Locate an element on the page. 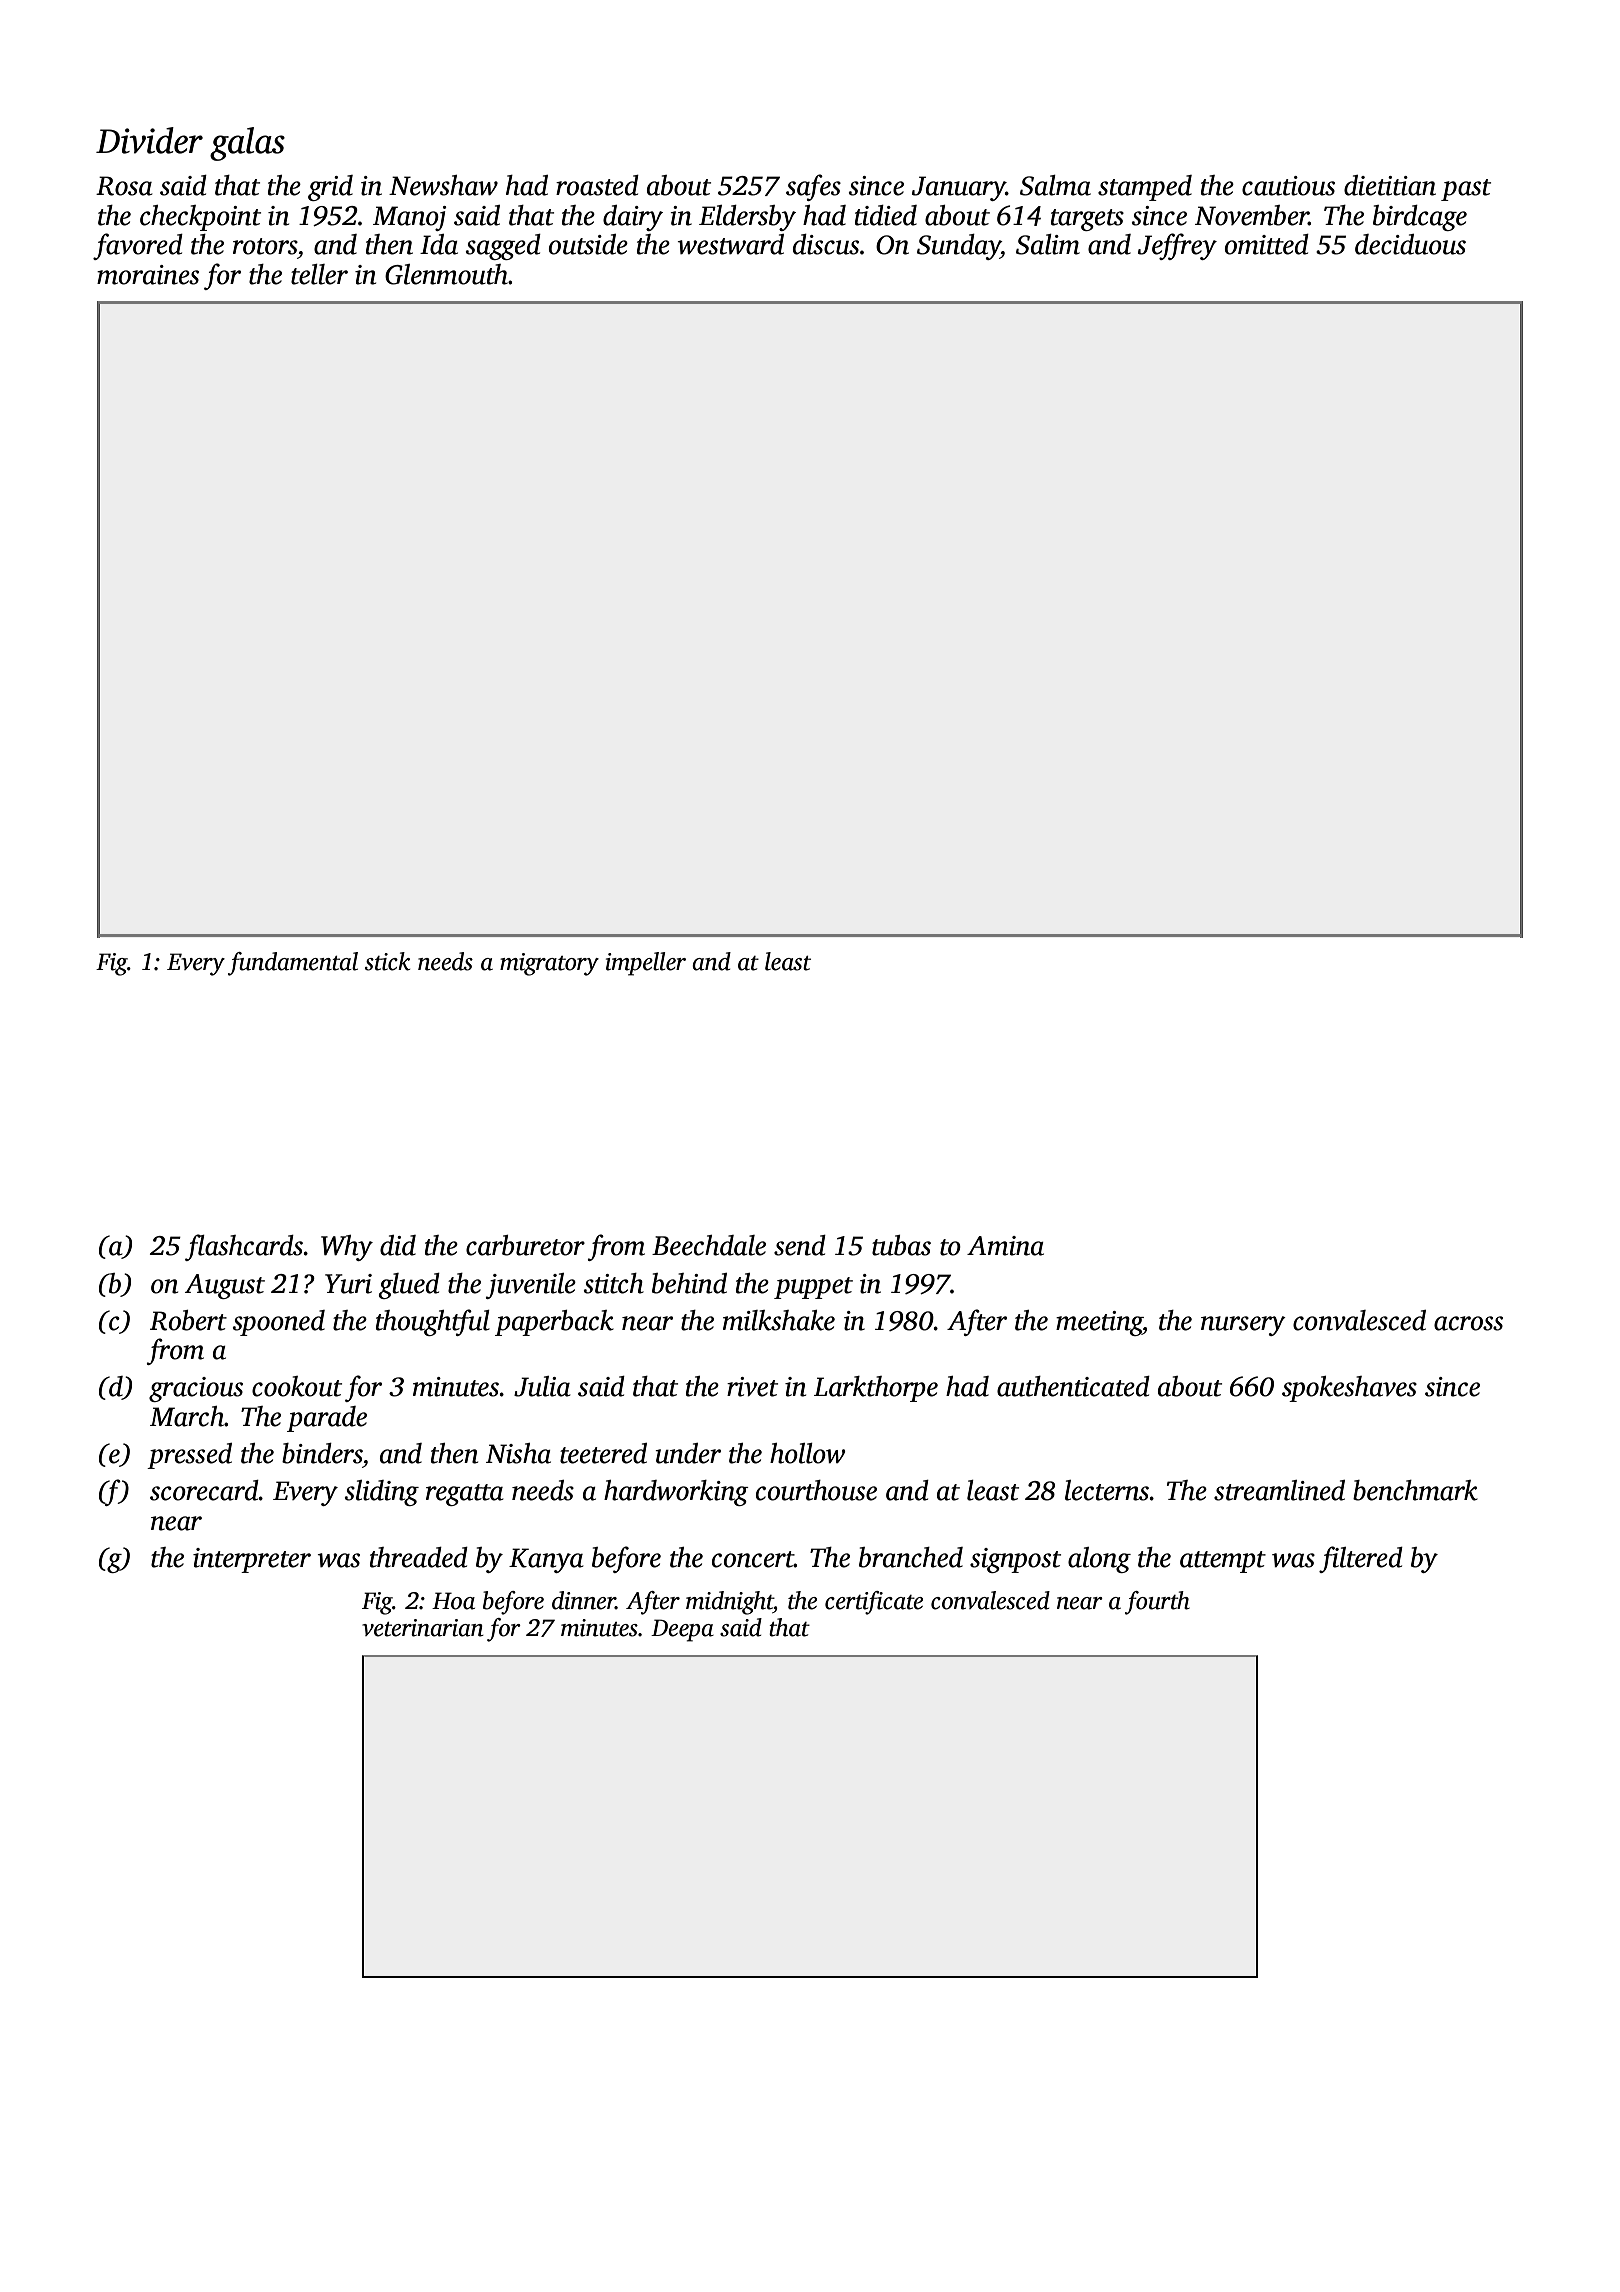 Image resolution: width=1620 pixels, height=2292 pixels. stick is located at coordinates (387, 961).
